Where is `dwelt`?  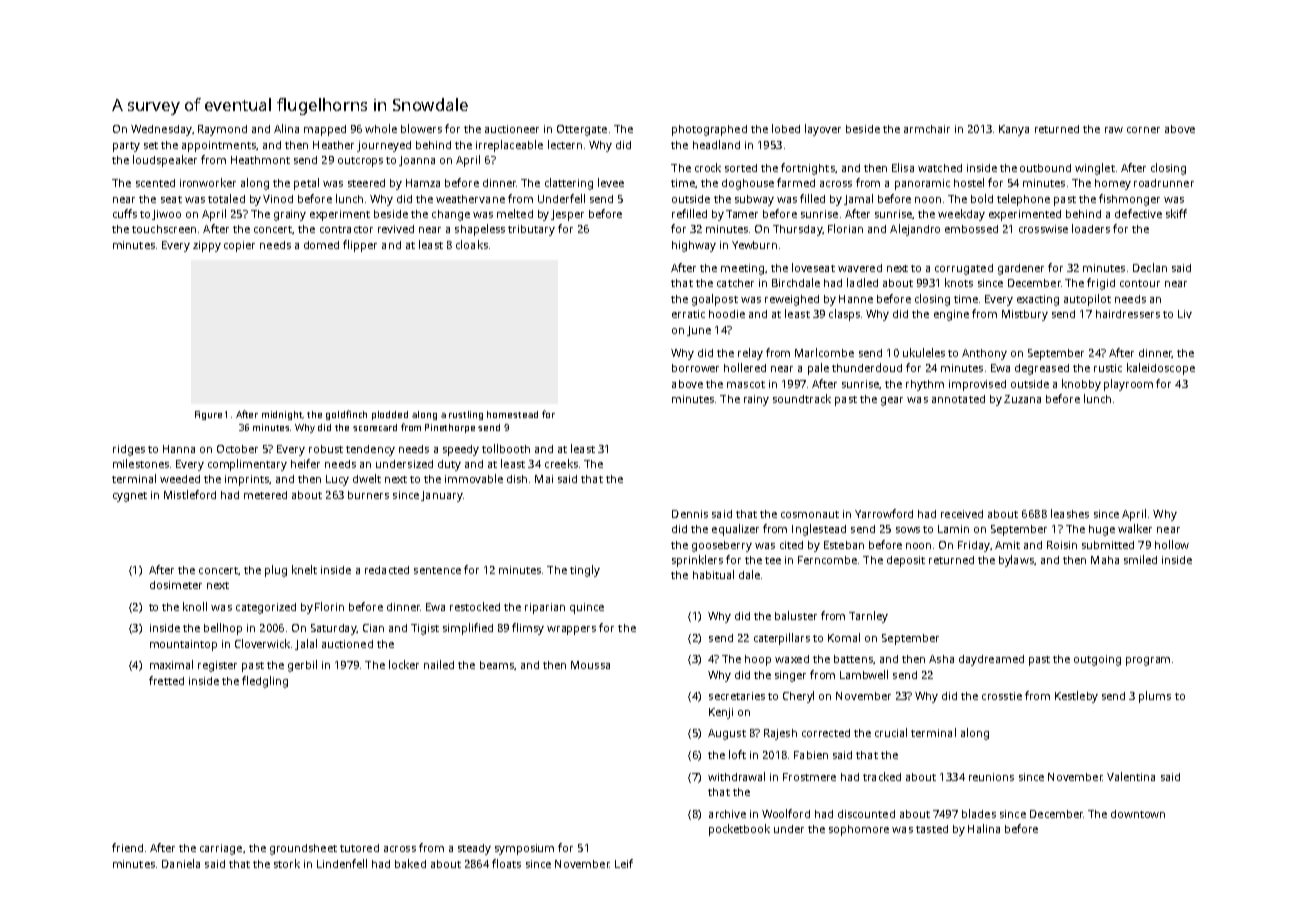
dwelt is located at coordinates (367, 478).
